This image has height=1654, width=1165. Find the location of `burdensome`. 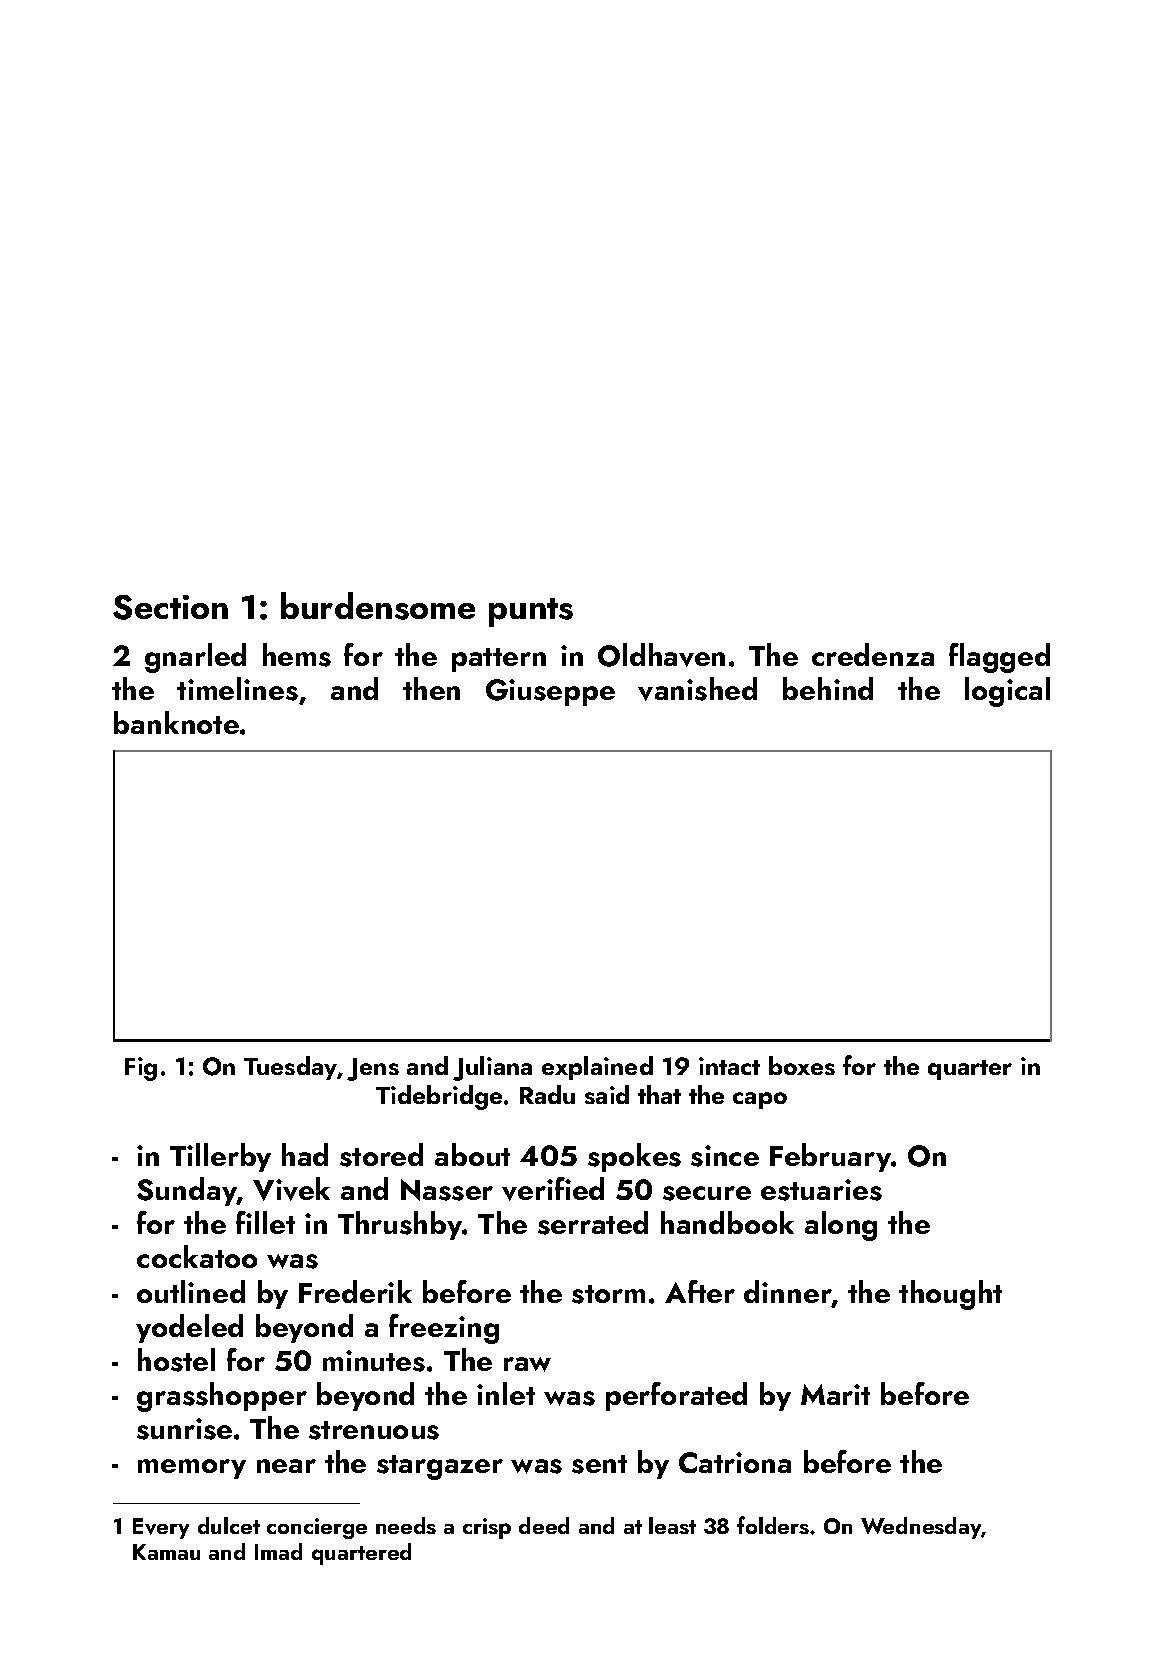

burdensome is located at coordinates (378, 606).
